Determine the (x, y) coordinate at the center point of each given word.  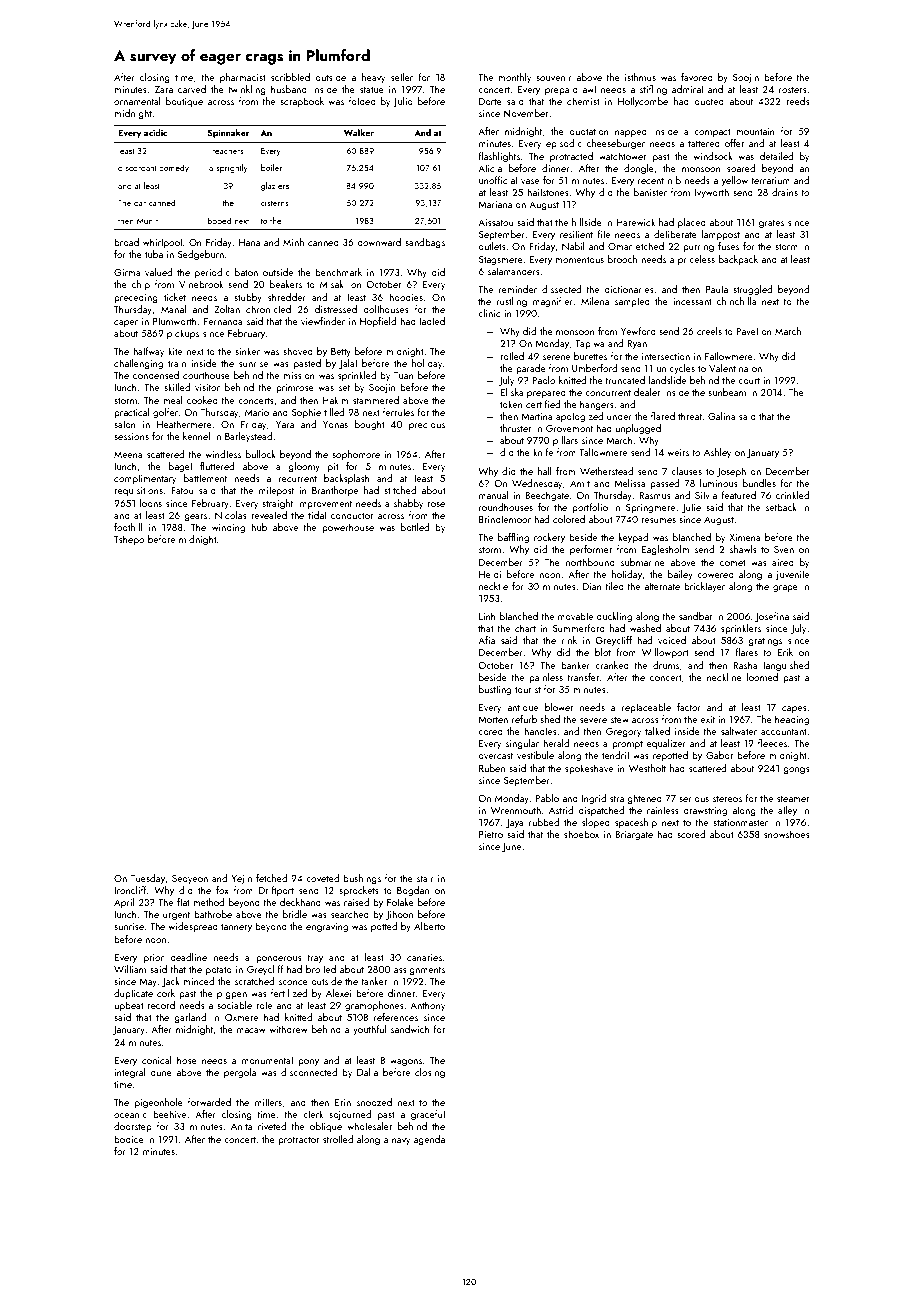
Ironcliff (130, 890)
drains (785, 192)
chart (525, 628)
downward (379, 242)
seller (402, 77)
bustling (495, 690)
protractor (298, 1141)
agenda (429, 1140)
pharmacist (243, 78)
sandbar (695, 616)
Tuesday (148, 879)
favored (697, 77)
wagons (406, 1062)
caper (126, 323)
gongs (796, 770)
